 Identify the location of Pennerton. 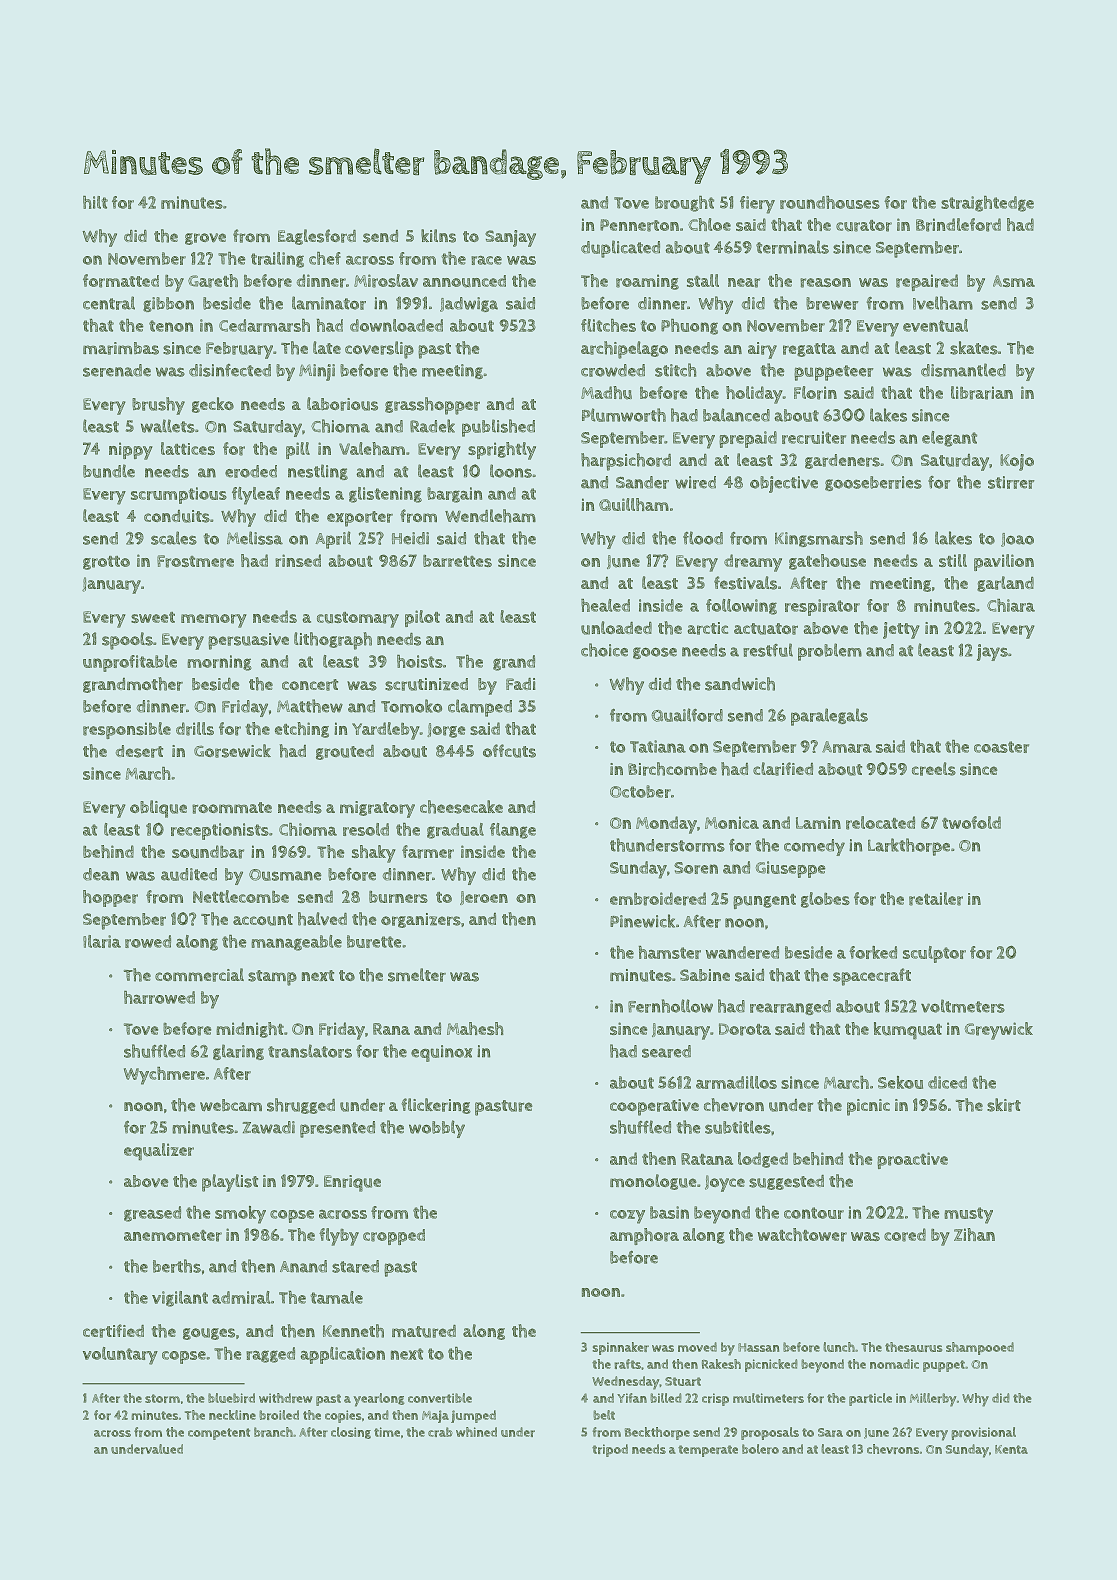
(639, 225).
